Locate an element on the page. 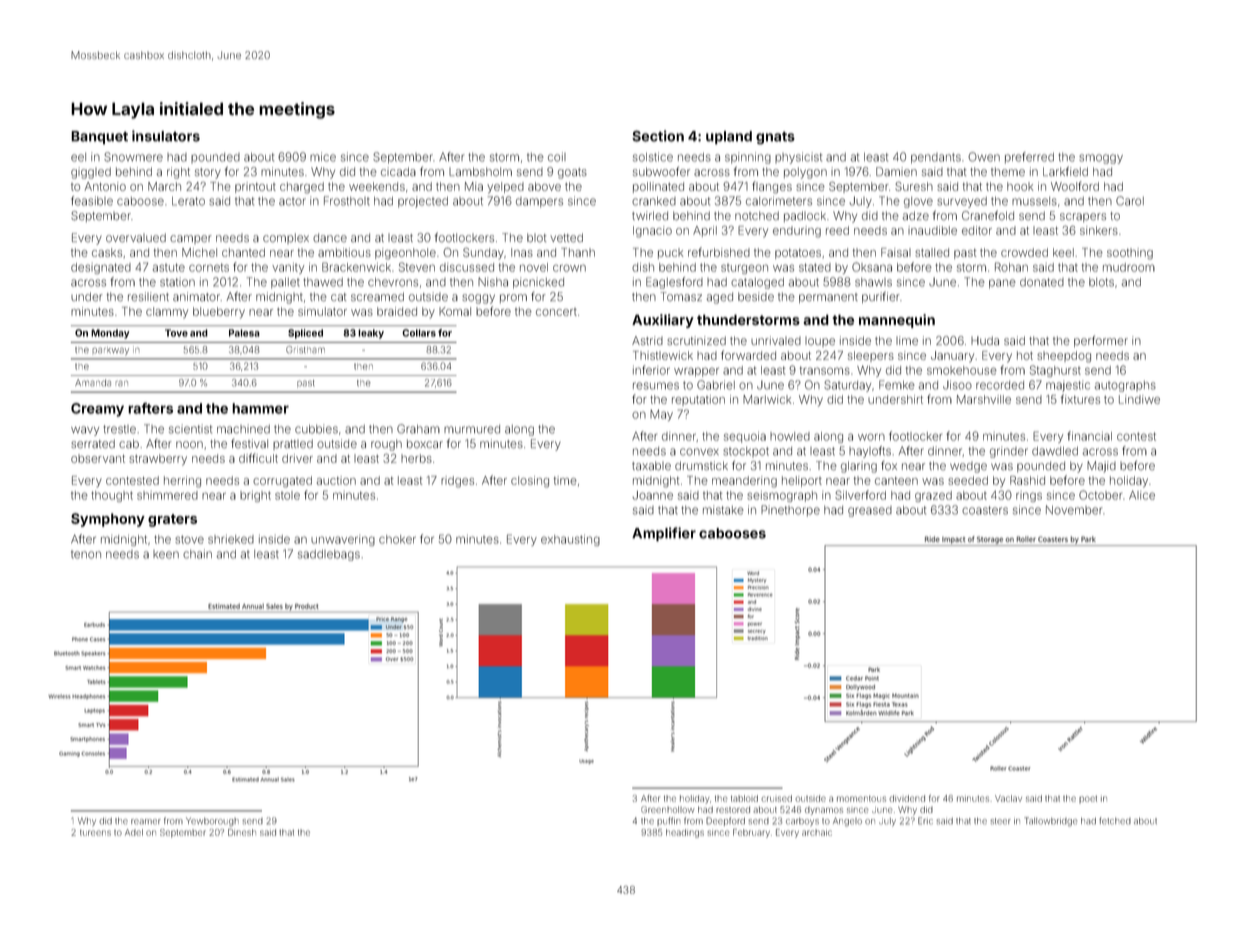 Image resolution: width=1233 pixels, height=952 pixels. unwavering is located at coordinates (343, 540).
